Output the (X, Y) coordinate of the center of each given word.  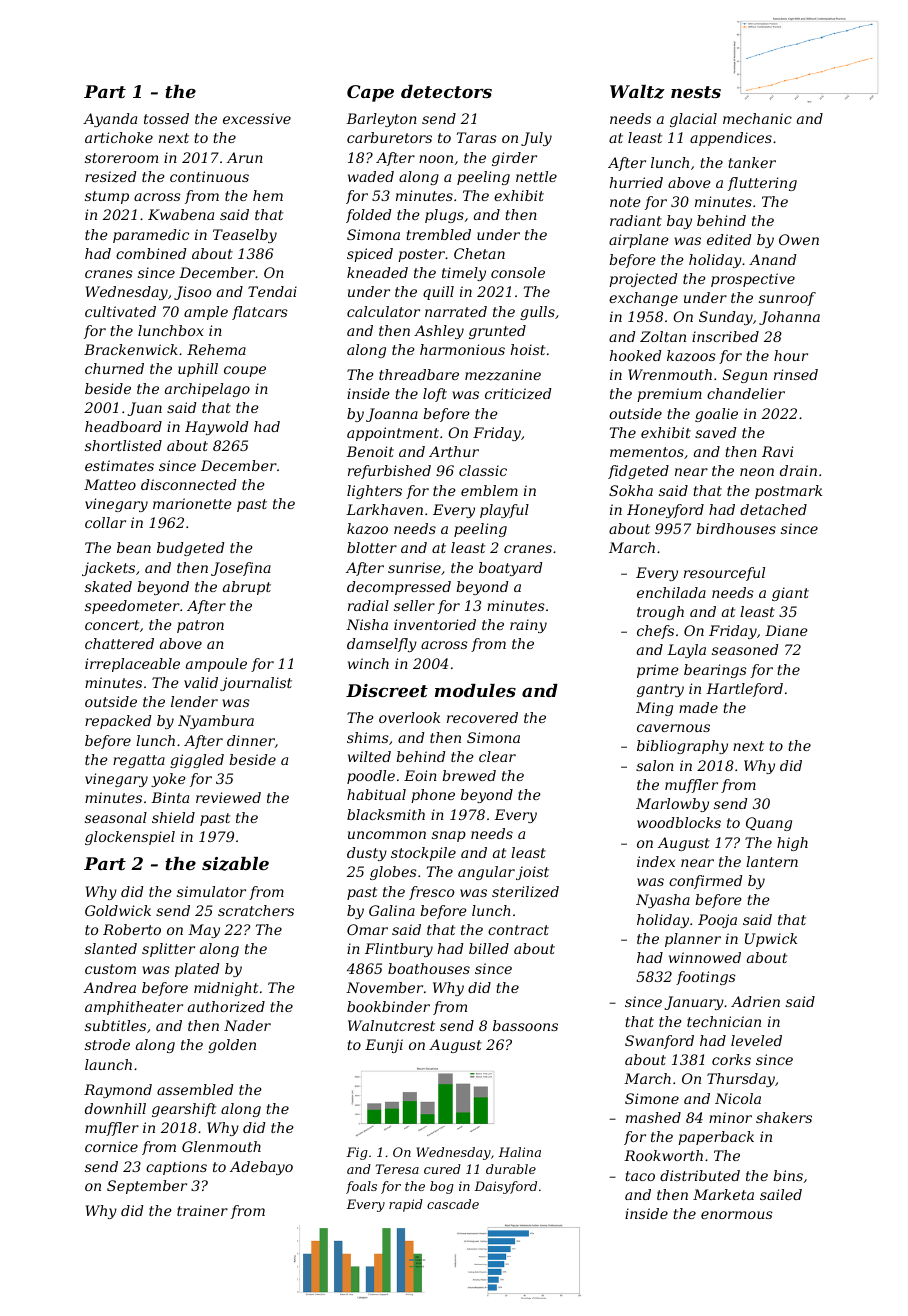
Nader (247, 1025)
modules (475, 690)
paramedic (151, 236)
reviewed (228, 797)
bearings (715, 671)
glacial (693, 120)
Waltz (637, 92)
